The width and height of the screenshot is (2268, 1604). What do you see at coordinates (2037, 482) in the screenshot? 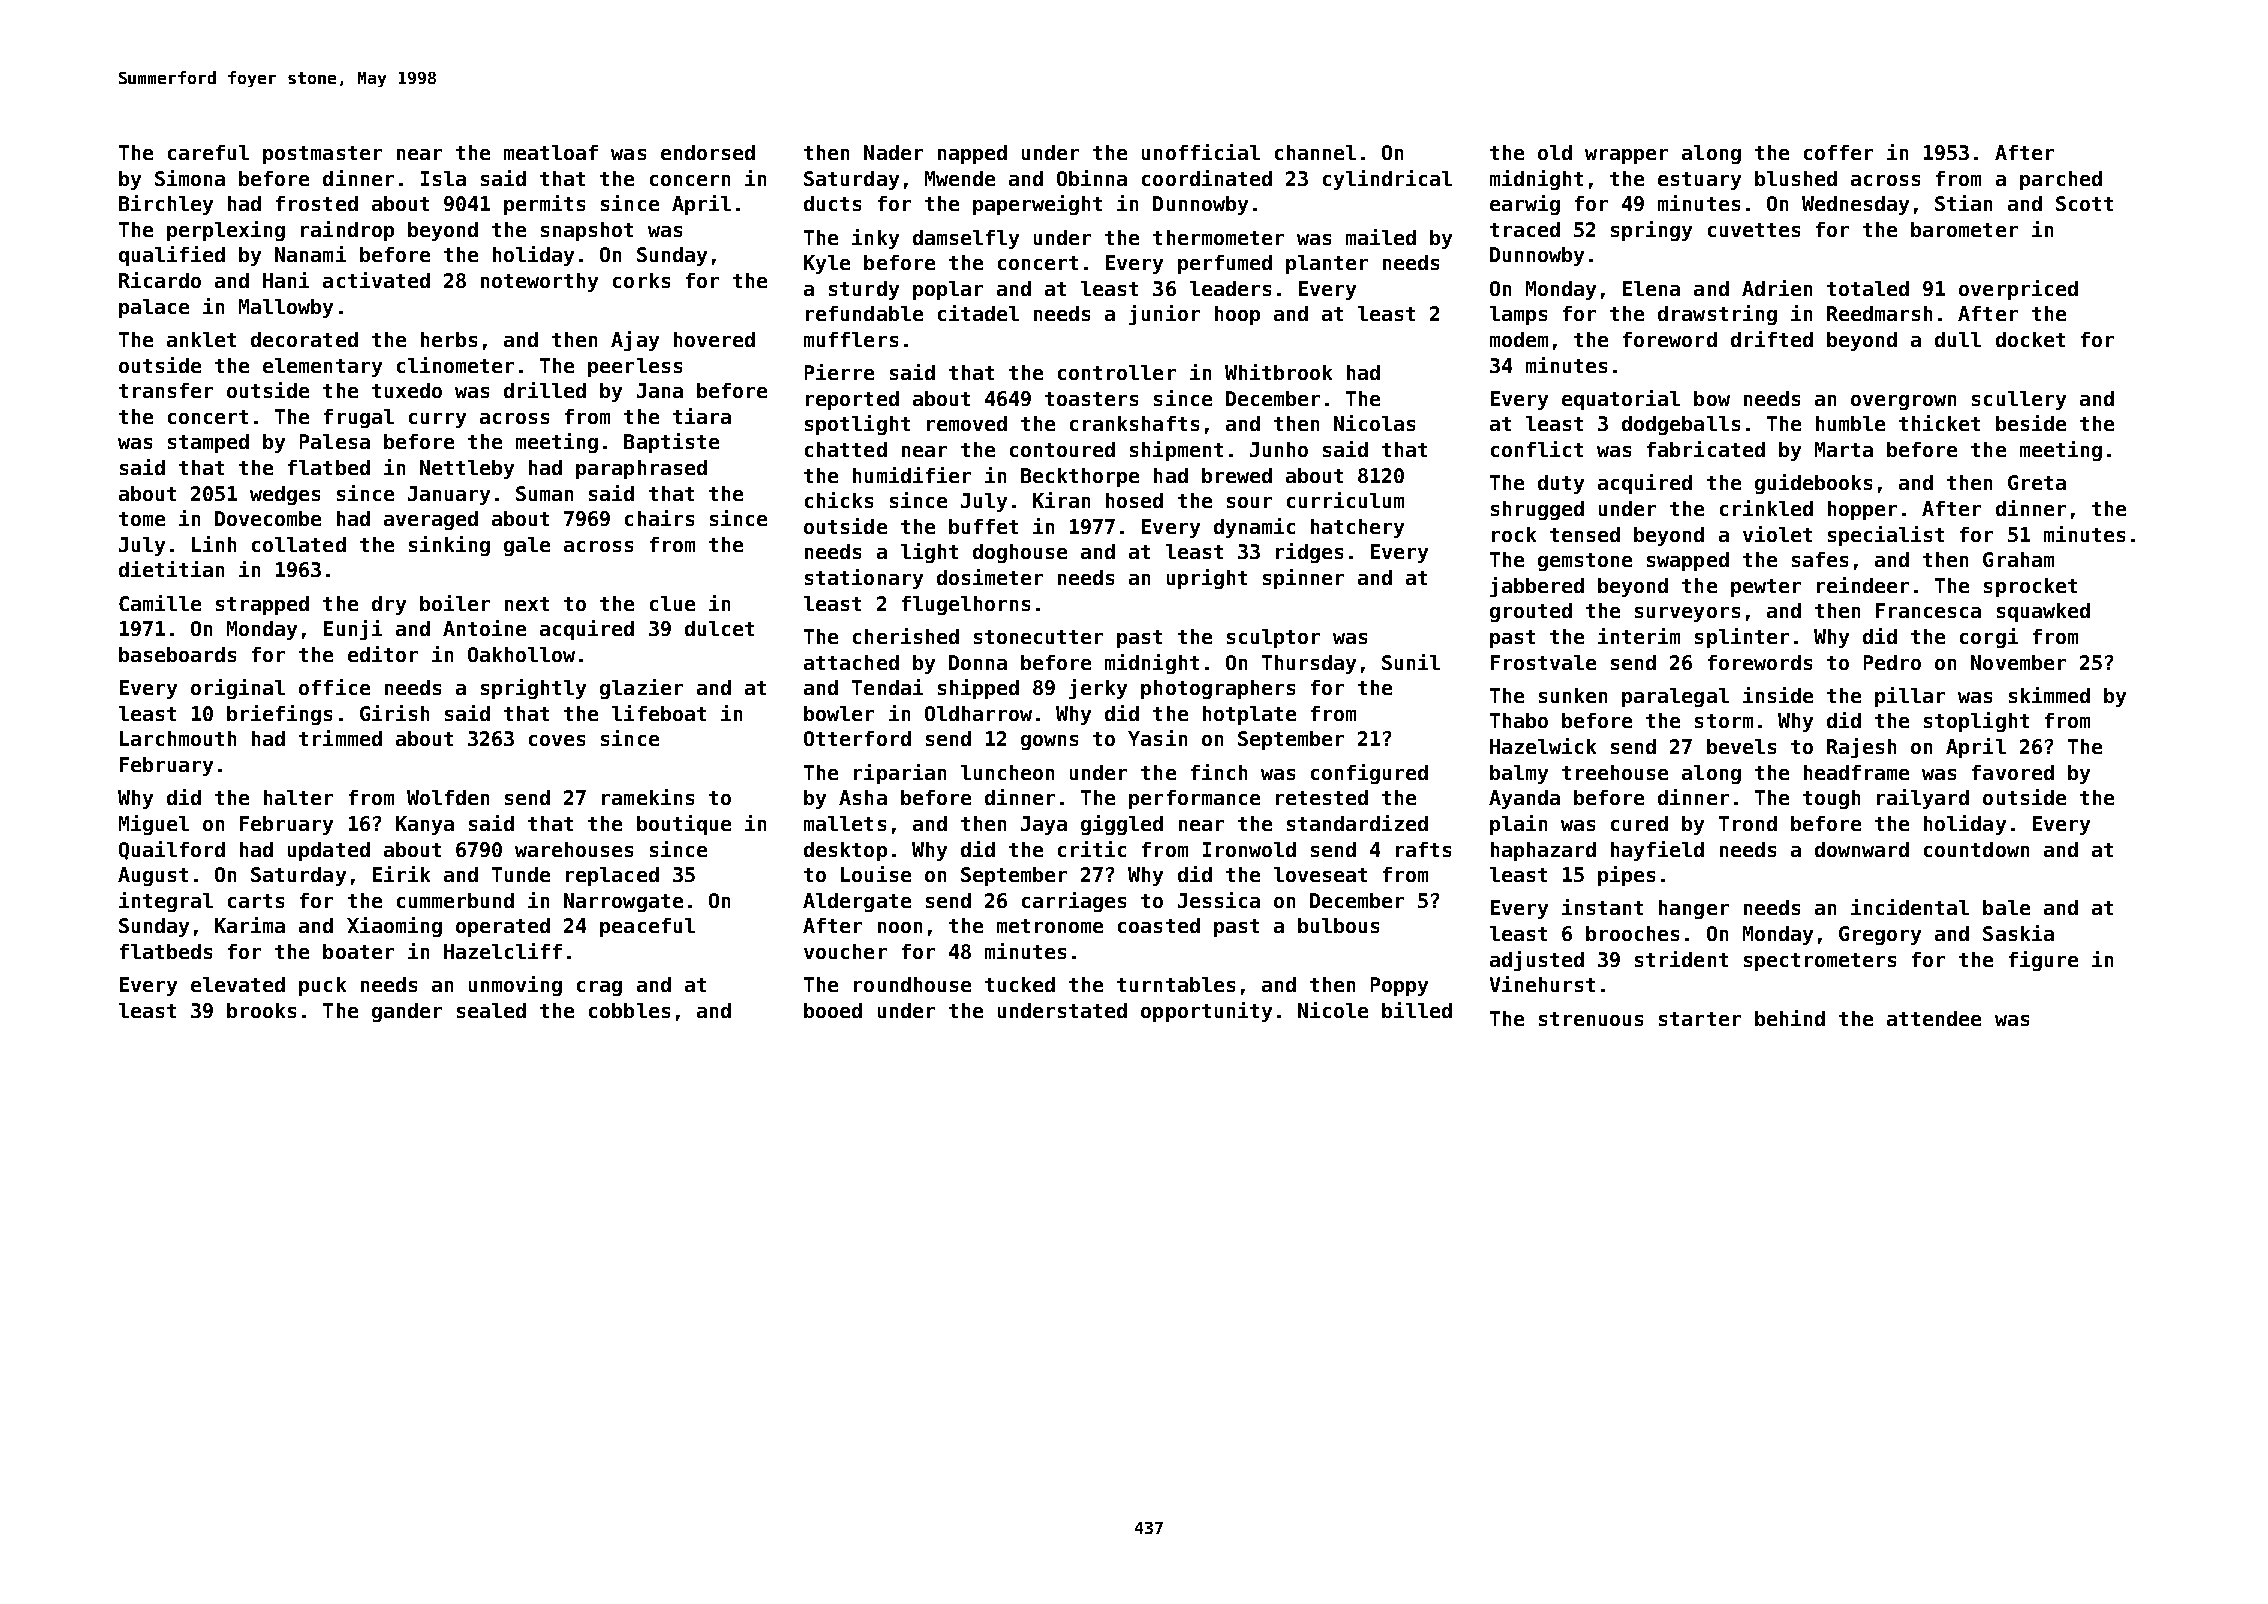
I see `Greta` at bounding box center [2037, 482].
